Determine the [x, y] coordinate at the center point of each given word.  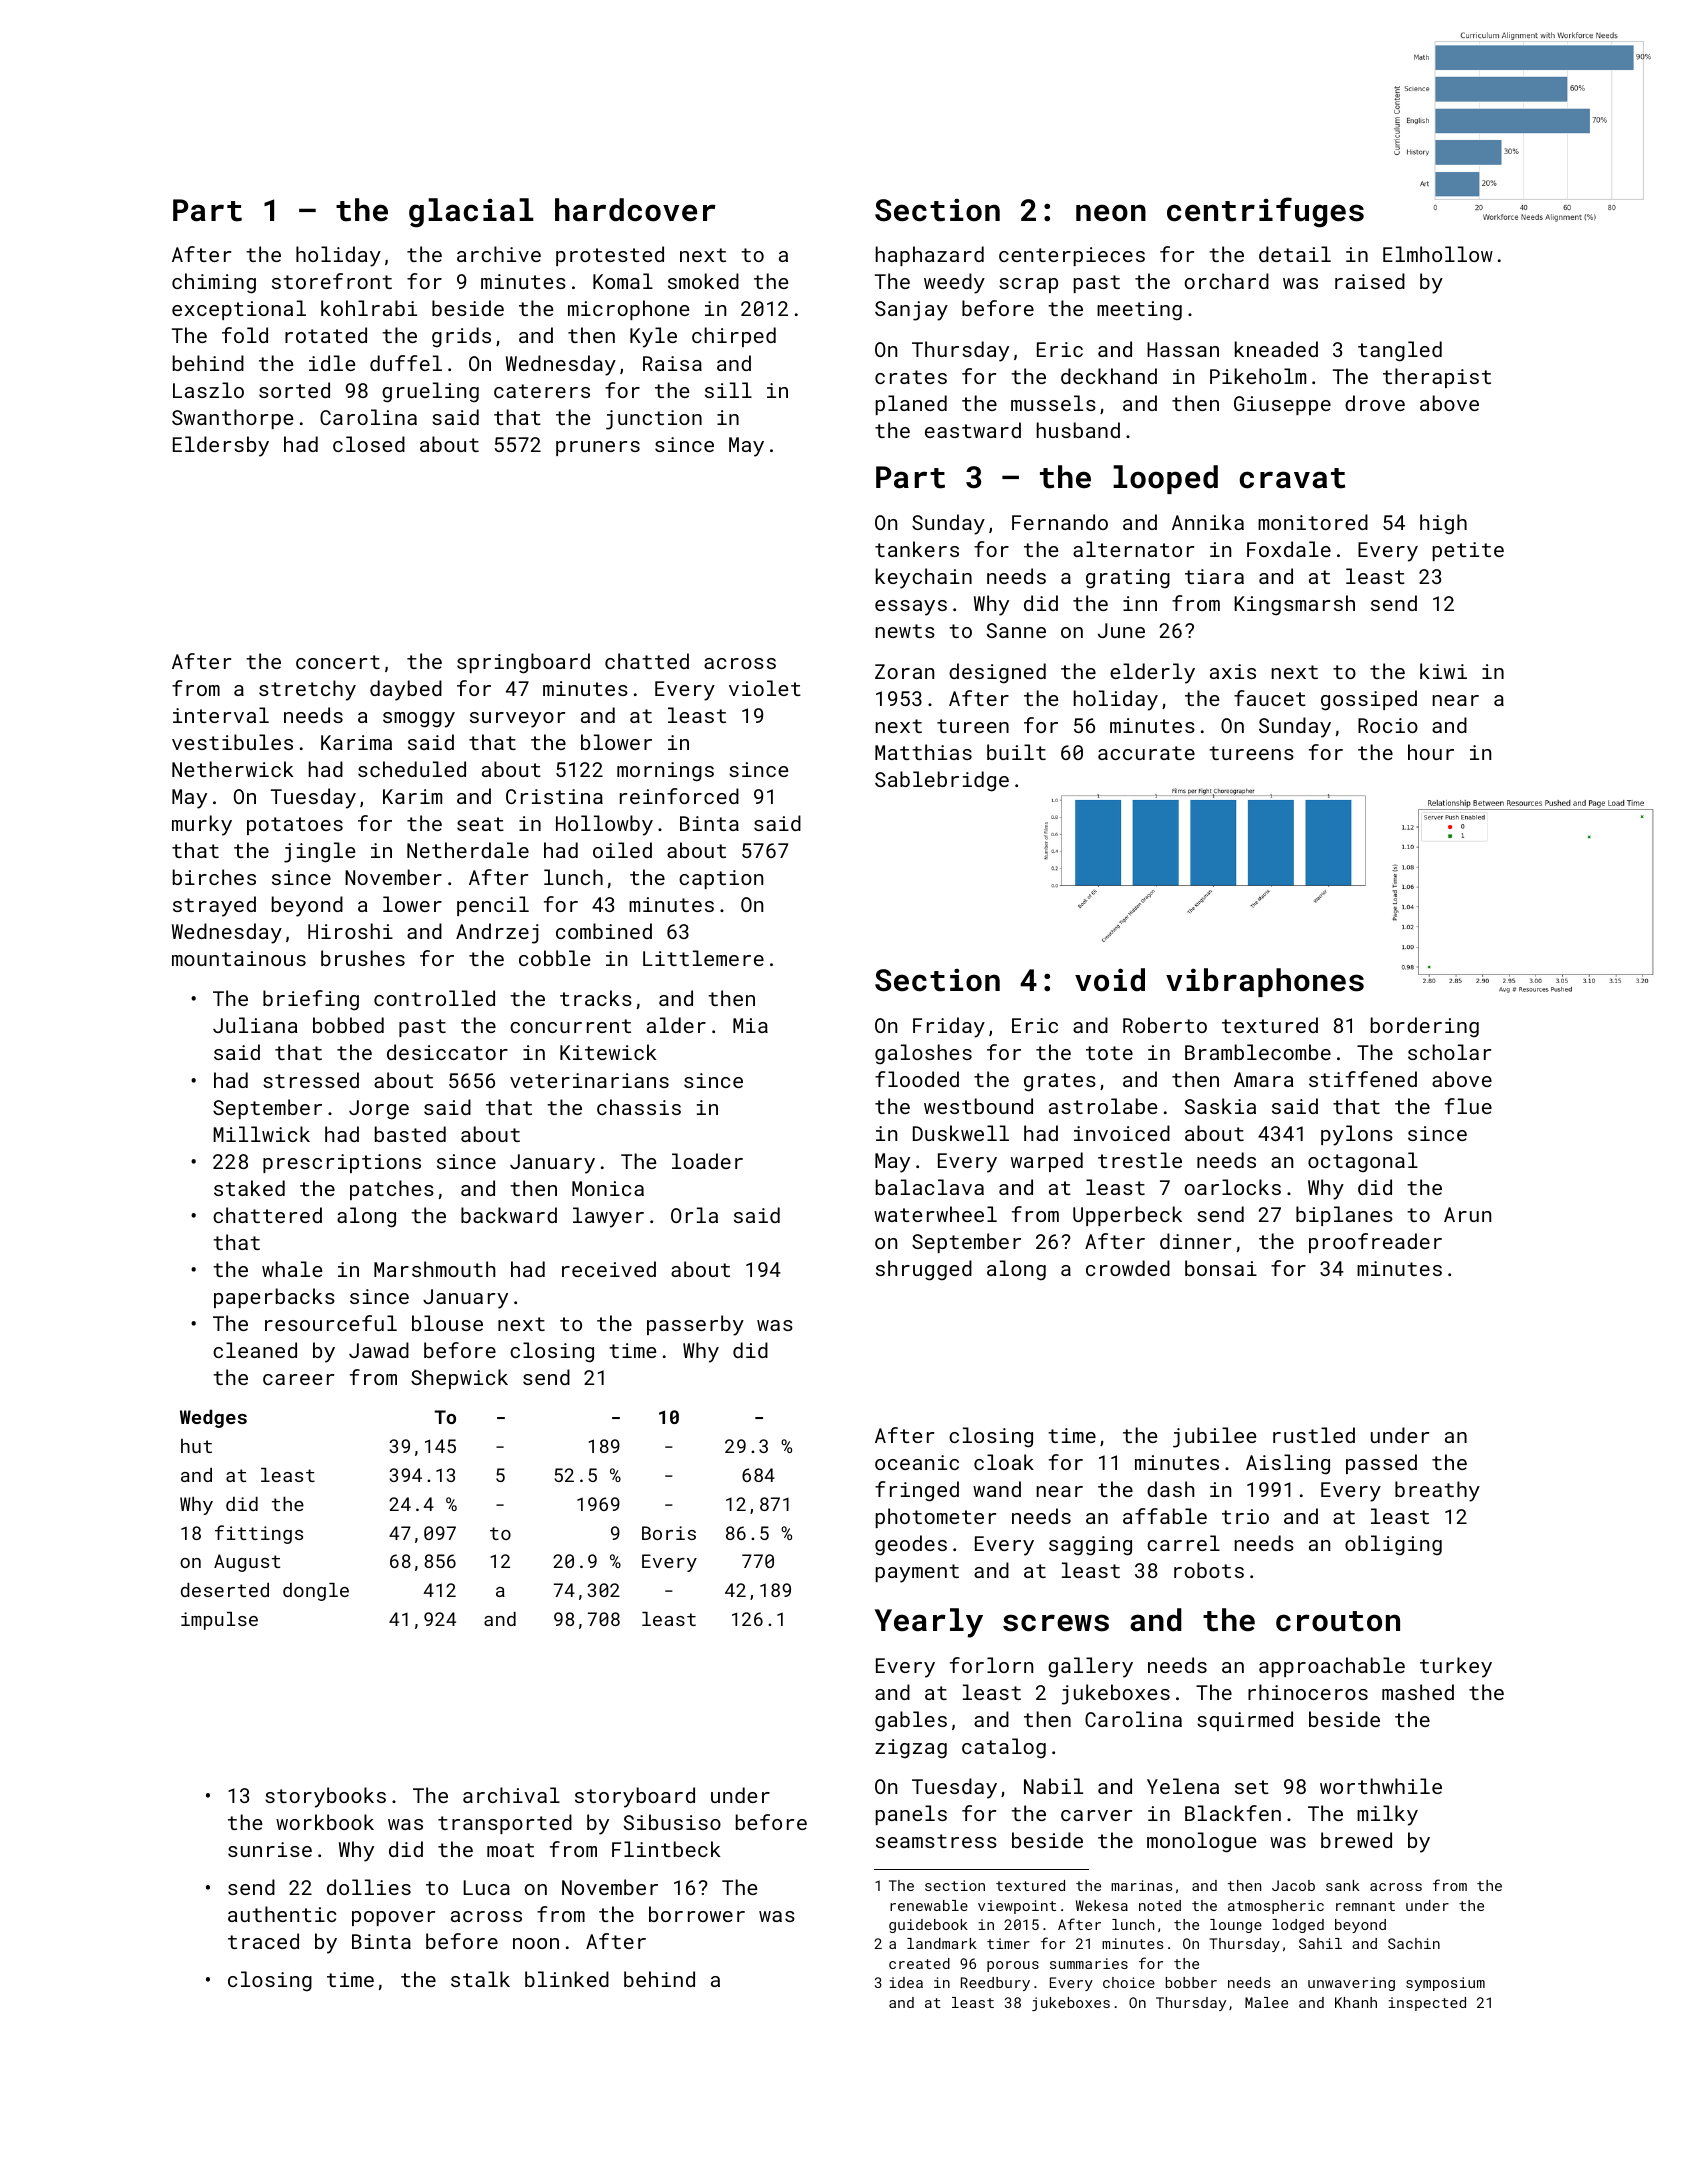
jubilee [1214, 1437]
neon [1111, 213]
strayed [214, 906]
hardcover [635, 210]
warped [1047, 1162]
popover [393, 1918]
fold [245, 335]
